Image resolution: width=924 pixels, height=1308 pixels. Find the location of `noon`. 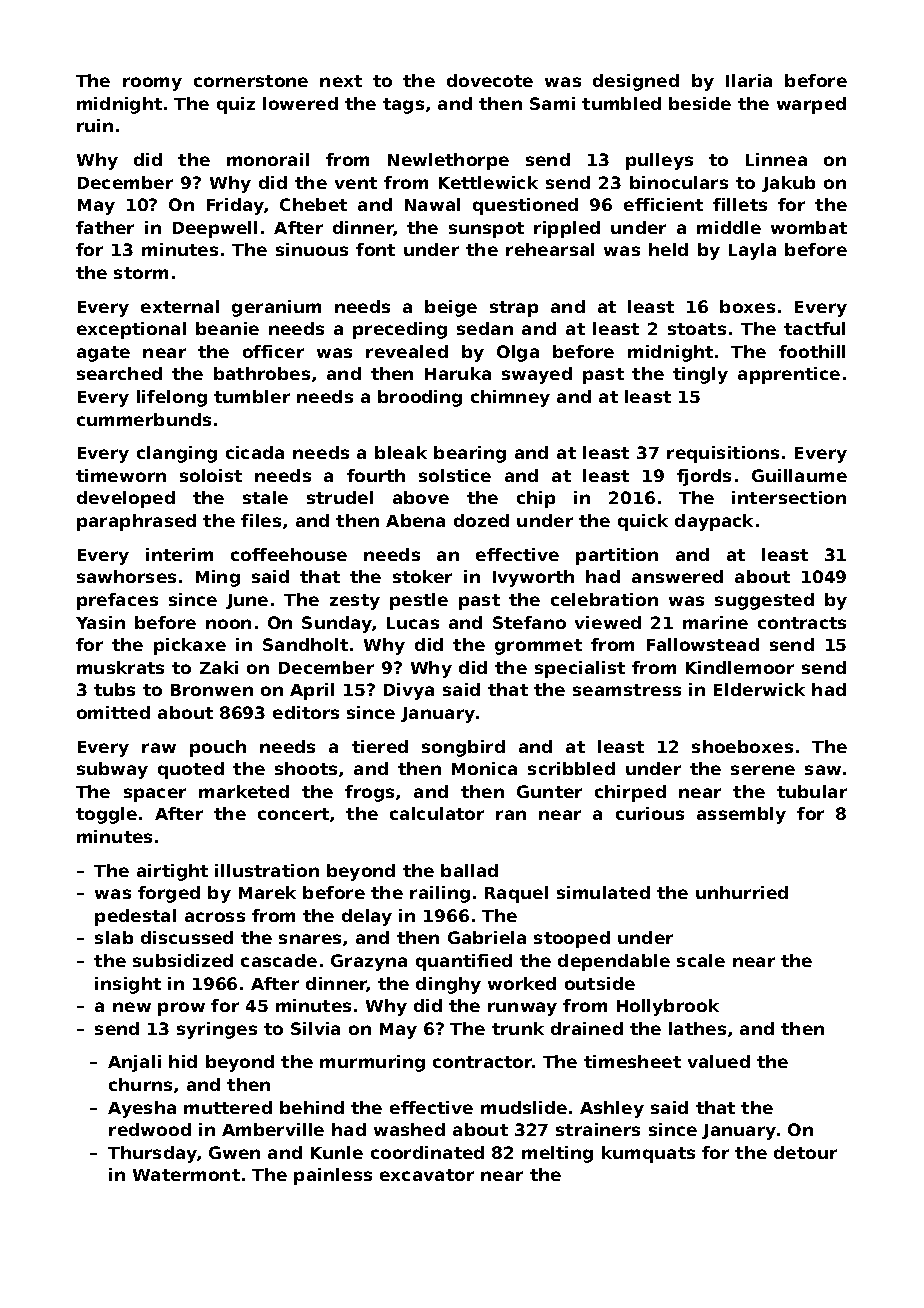

noon is located at coordinates (228, 624).
